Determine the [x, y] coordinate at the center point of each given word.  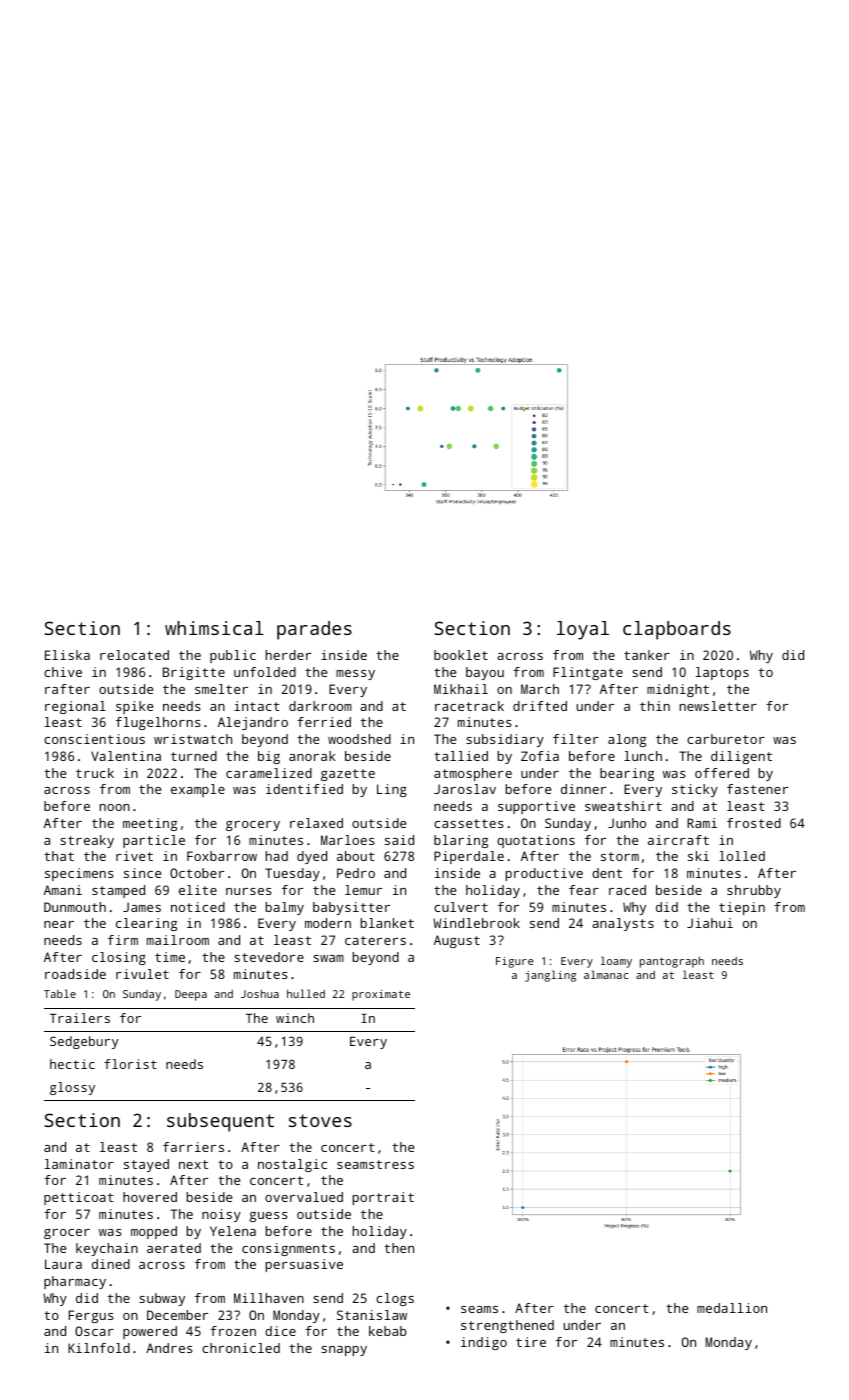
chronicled [241, 1348]
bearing [627, 774]
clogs [395, 1299]
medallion [732, 1308]
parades [314, 630]
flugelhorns [158, 723]
